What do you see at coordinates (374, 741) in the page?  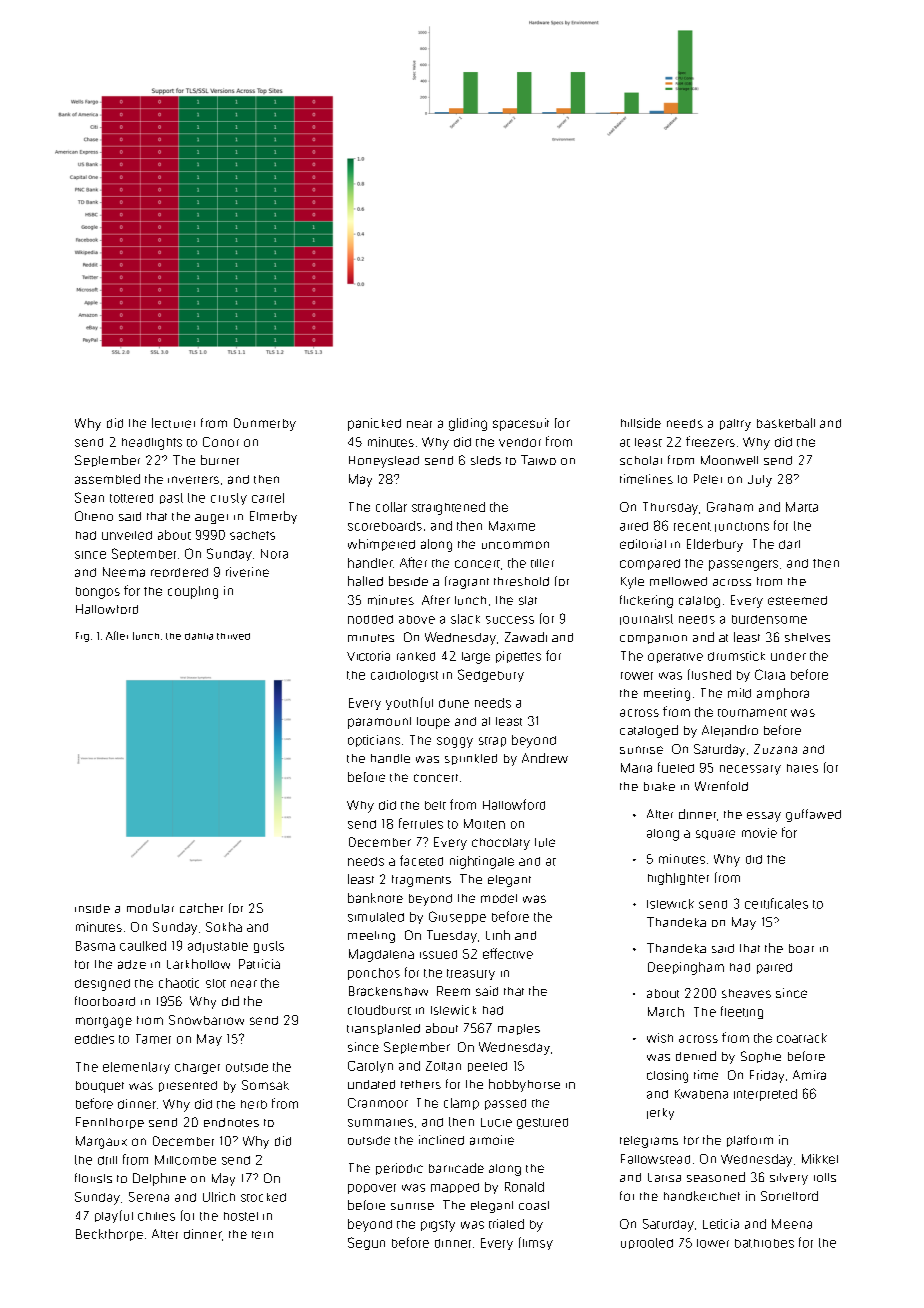 I see `opticians` at bounding box center [374, 741].
